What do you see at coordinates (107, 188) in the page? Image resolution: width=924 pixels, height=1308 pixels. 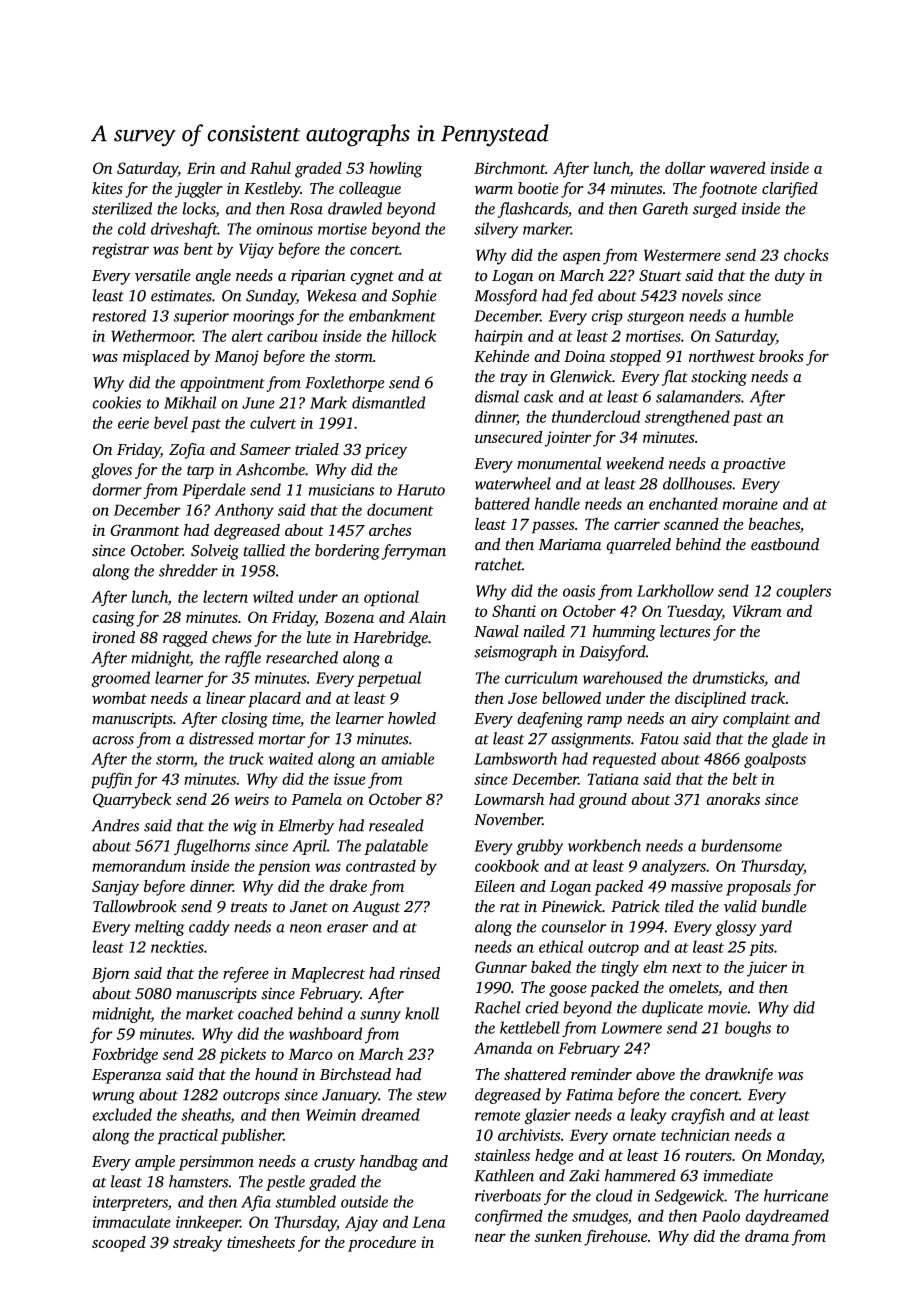 I see `kites` at bounding box center [107, 188].
